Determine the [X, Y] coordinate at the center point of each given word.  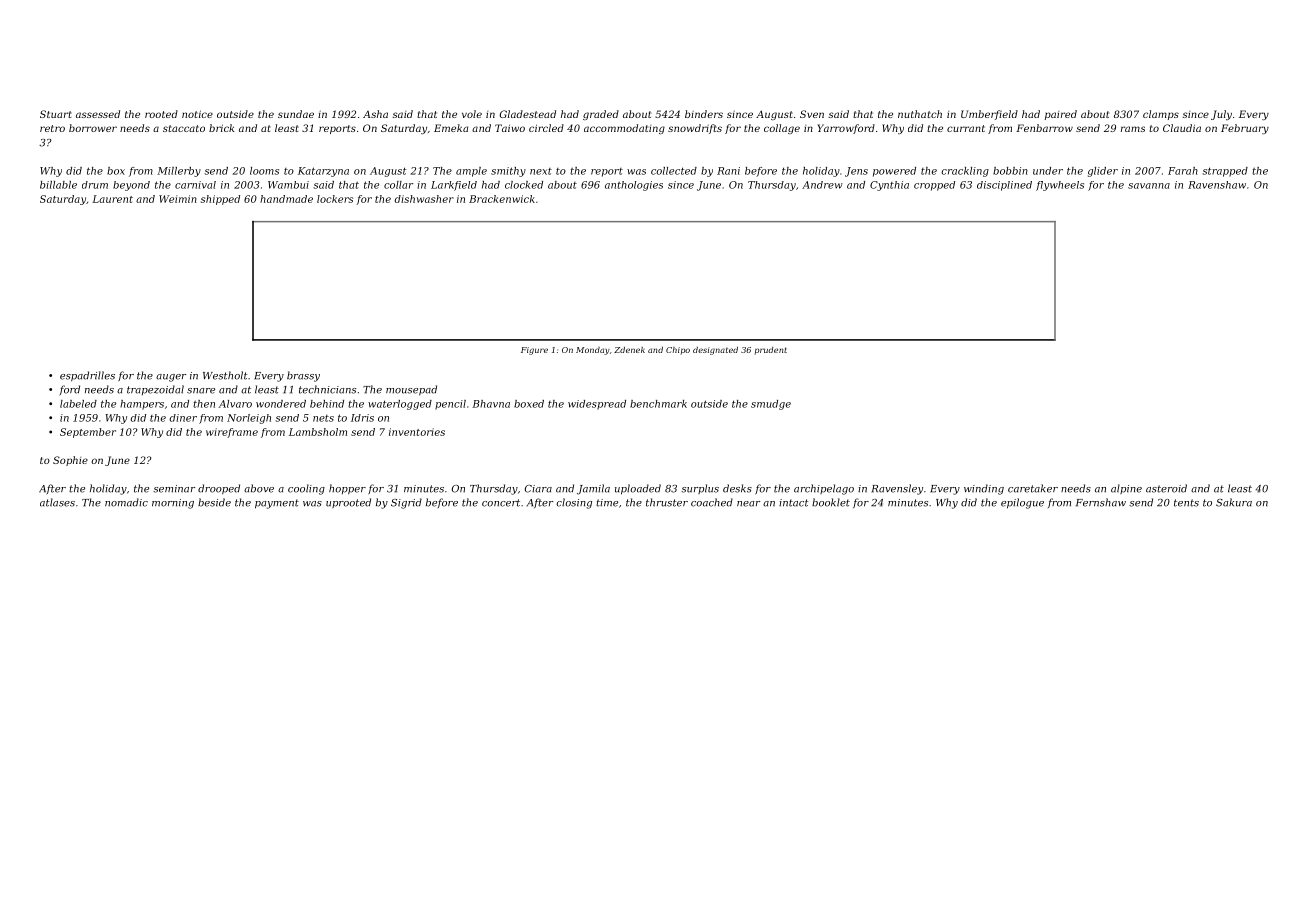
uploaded [638, 489]
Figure [534, 351]
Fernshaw [1101, 502]
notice [197, 114]
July [1221, 115]
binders [704, 114]
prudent [771, 351]
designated [715, 351]
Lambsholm [318, 432]
